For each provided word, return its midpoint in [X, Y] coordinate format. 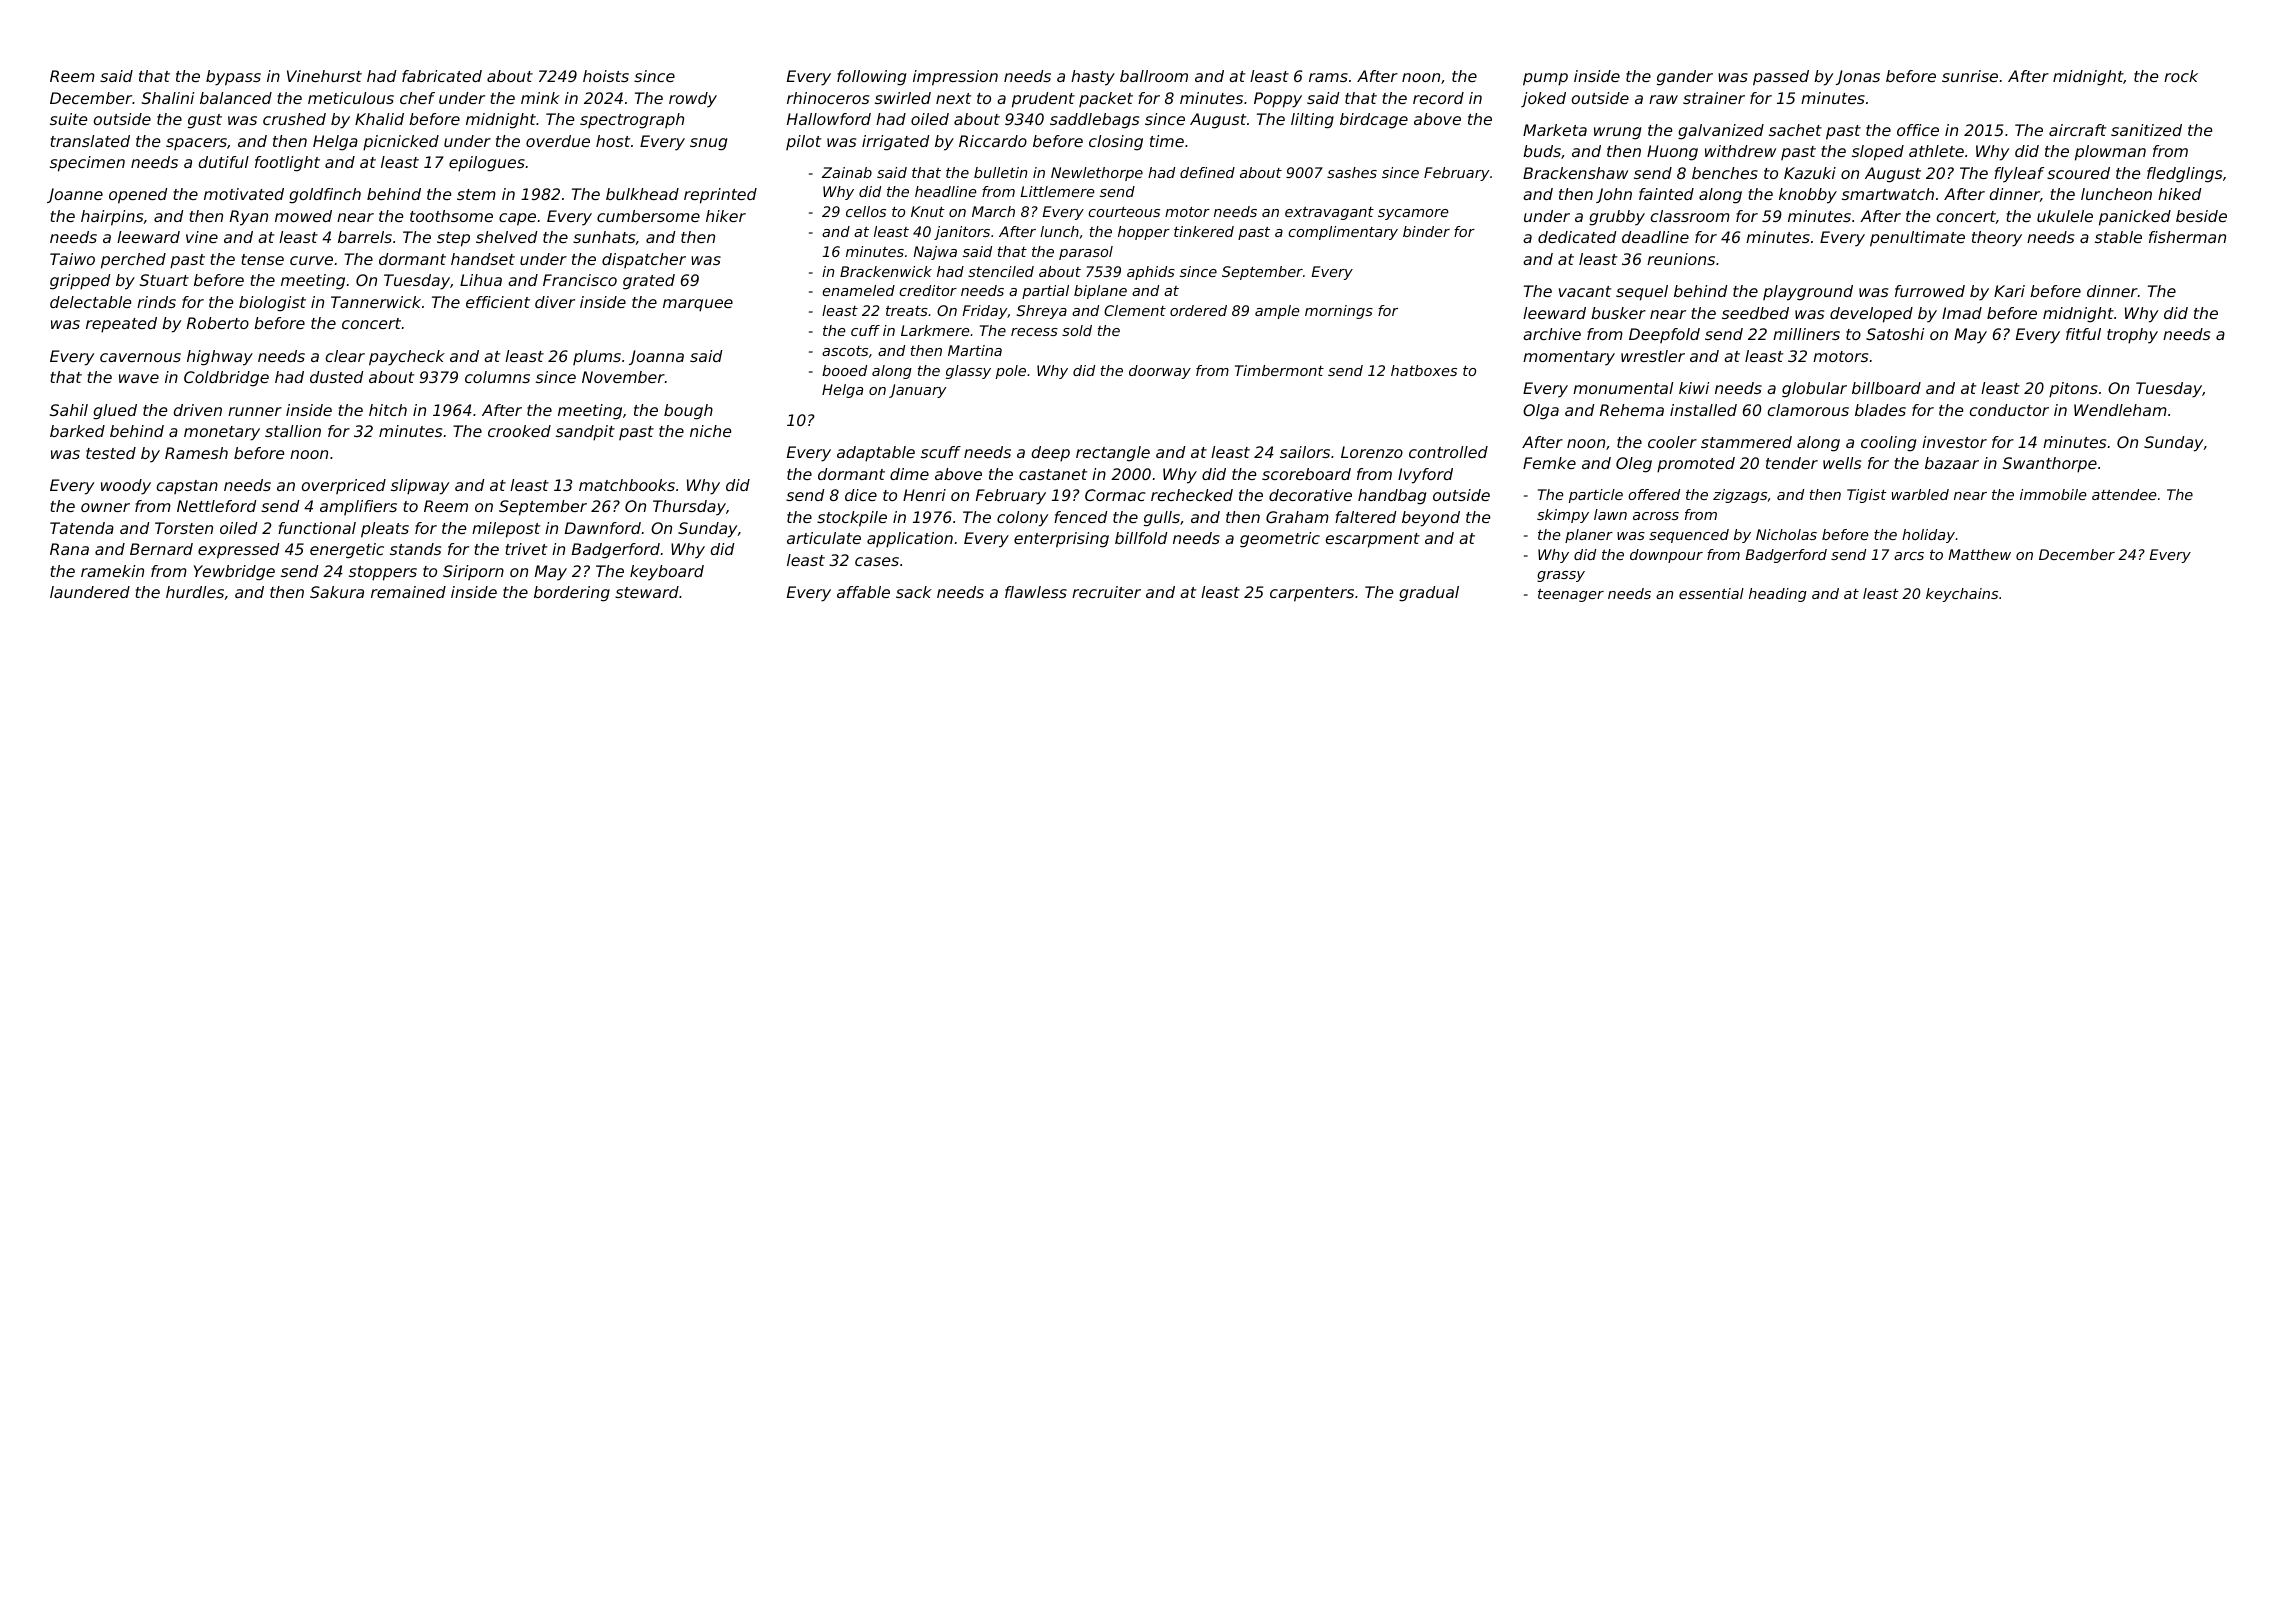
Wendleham [2120, 410]
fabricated [442, 76]
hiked [2180, 194]
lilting [1312, 121]
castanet [1053, 474]
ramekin [112, 571]
